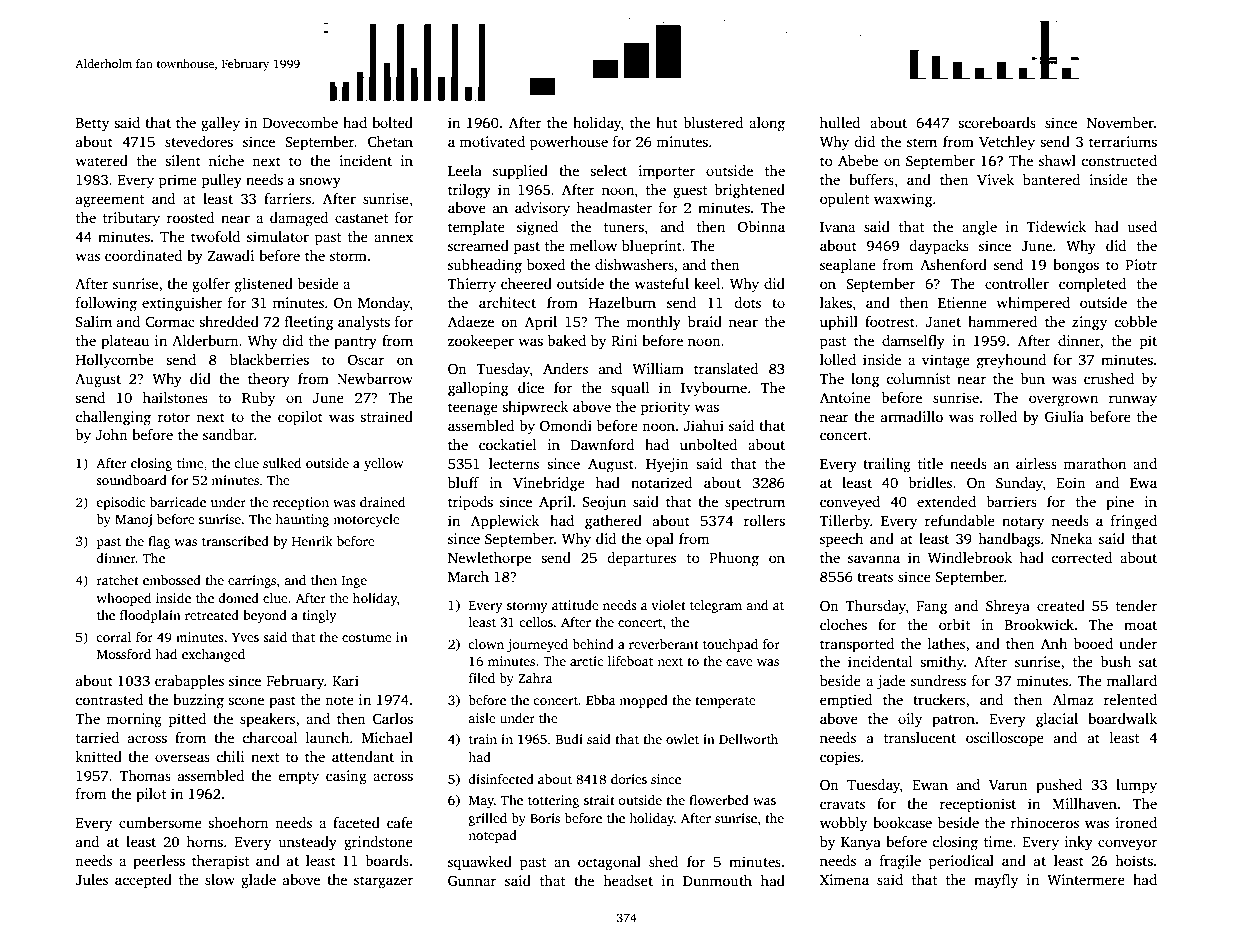 The height and width of the document is (952, 1233). What do you see at coordinates (393, 718) in the document?
I see `Carlos` at bounding box center [393, 718].
